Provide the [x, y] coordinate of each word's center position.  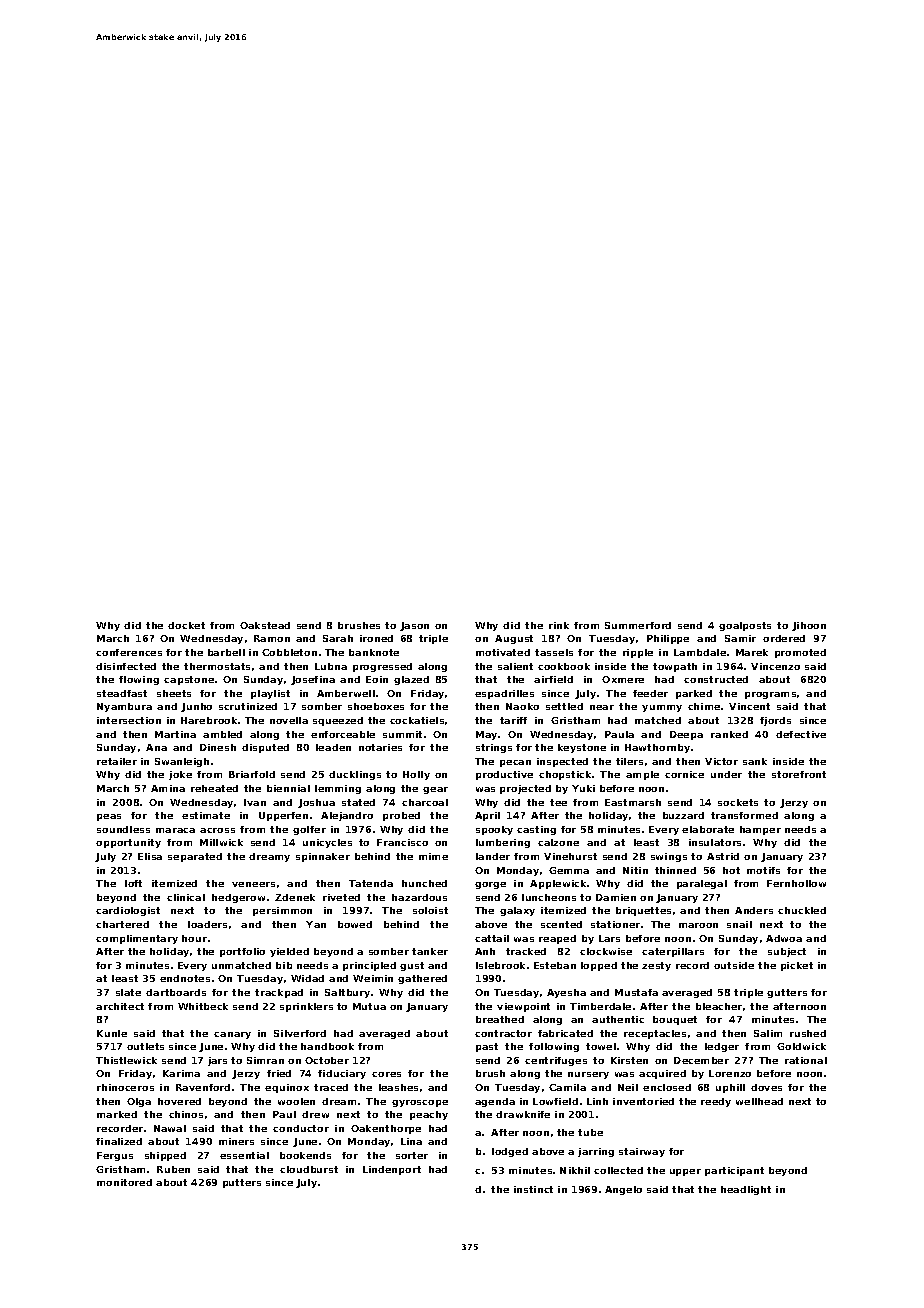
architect [120, 1006]
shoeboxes [376, 706]
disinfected [126, 666]
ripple [638, 653]
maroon [698, 925]
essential [244, 1155]
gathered [422, 979]
